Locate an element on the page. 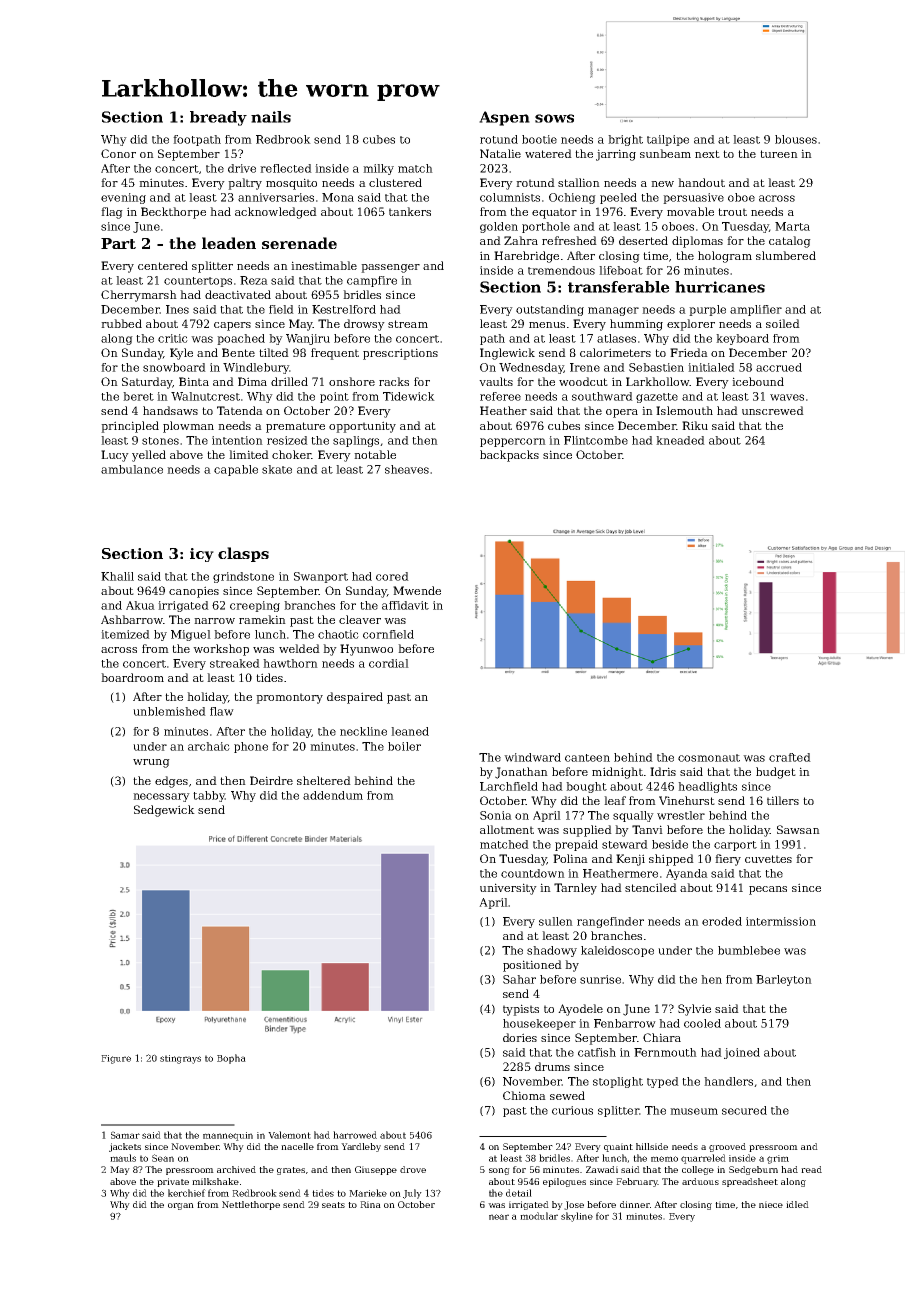  idled is located at coordinates (797, 1204).
